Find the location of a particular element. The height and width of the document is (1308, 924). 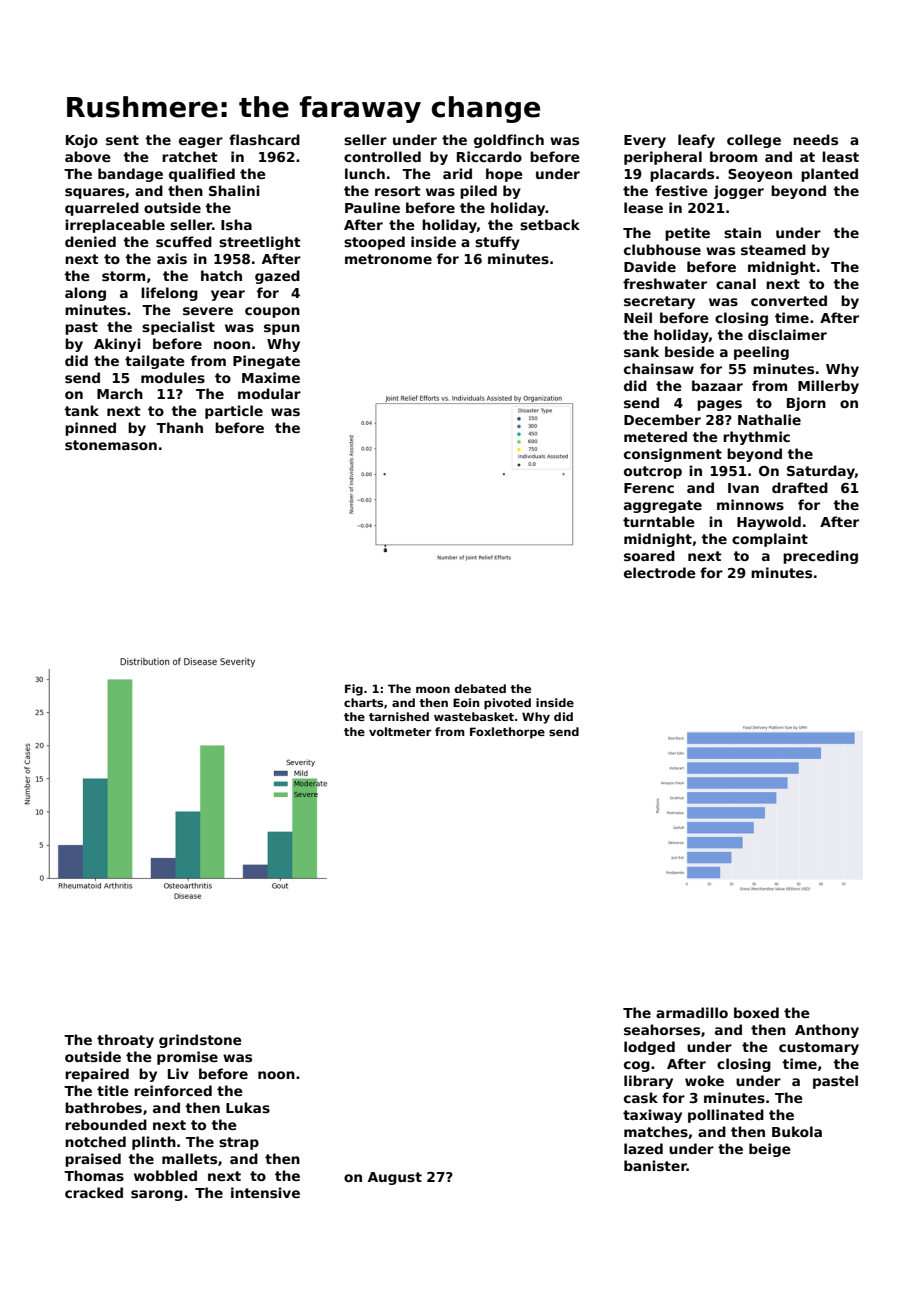

electrode is located at coordinates (660, 572).
